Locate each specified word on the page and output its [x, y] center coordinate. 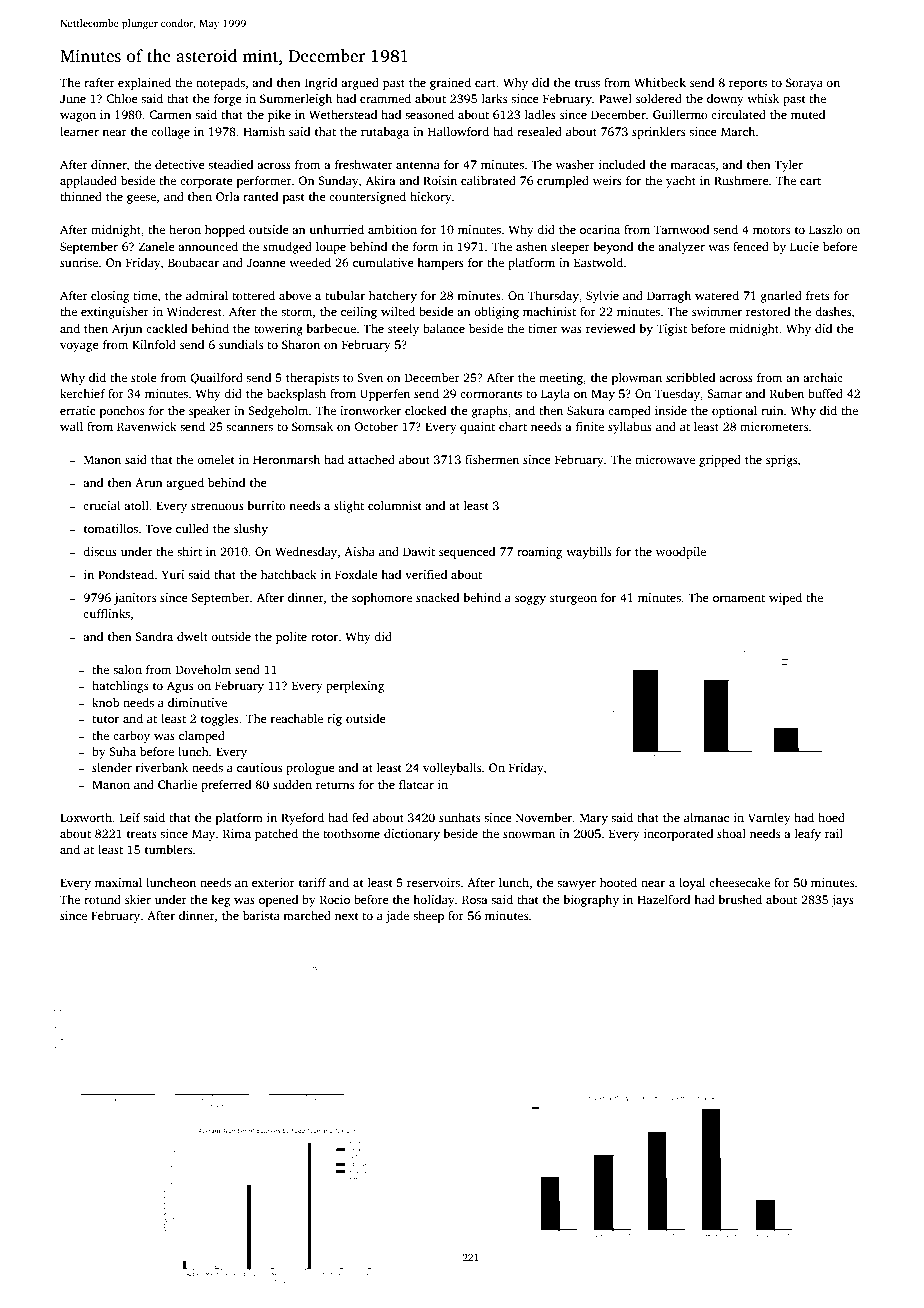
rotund [102, 899]
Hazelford [663, 899]
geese [141, 199]
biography [591, 901]
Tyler [788, 166]
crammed [385, 98]
